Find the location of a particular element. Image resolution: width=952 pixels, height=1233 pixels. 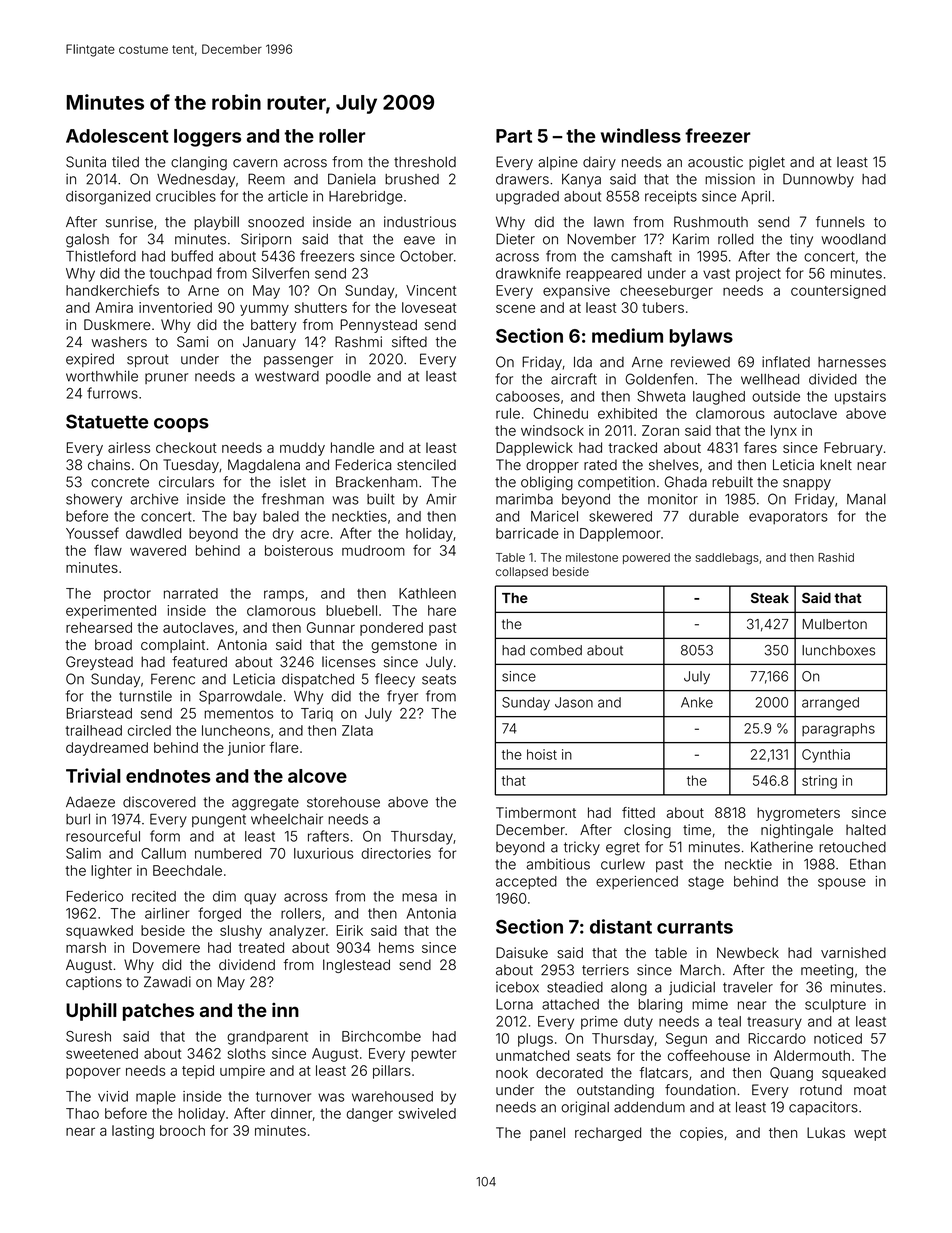

varnished is located at coordinates (853, 952).
